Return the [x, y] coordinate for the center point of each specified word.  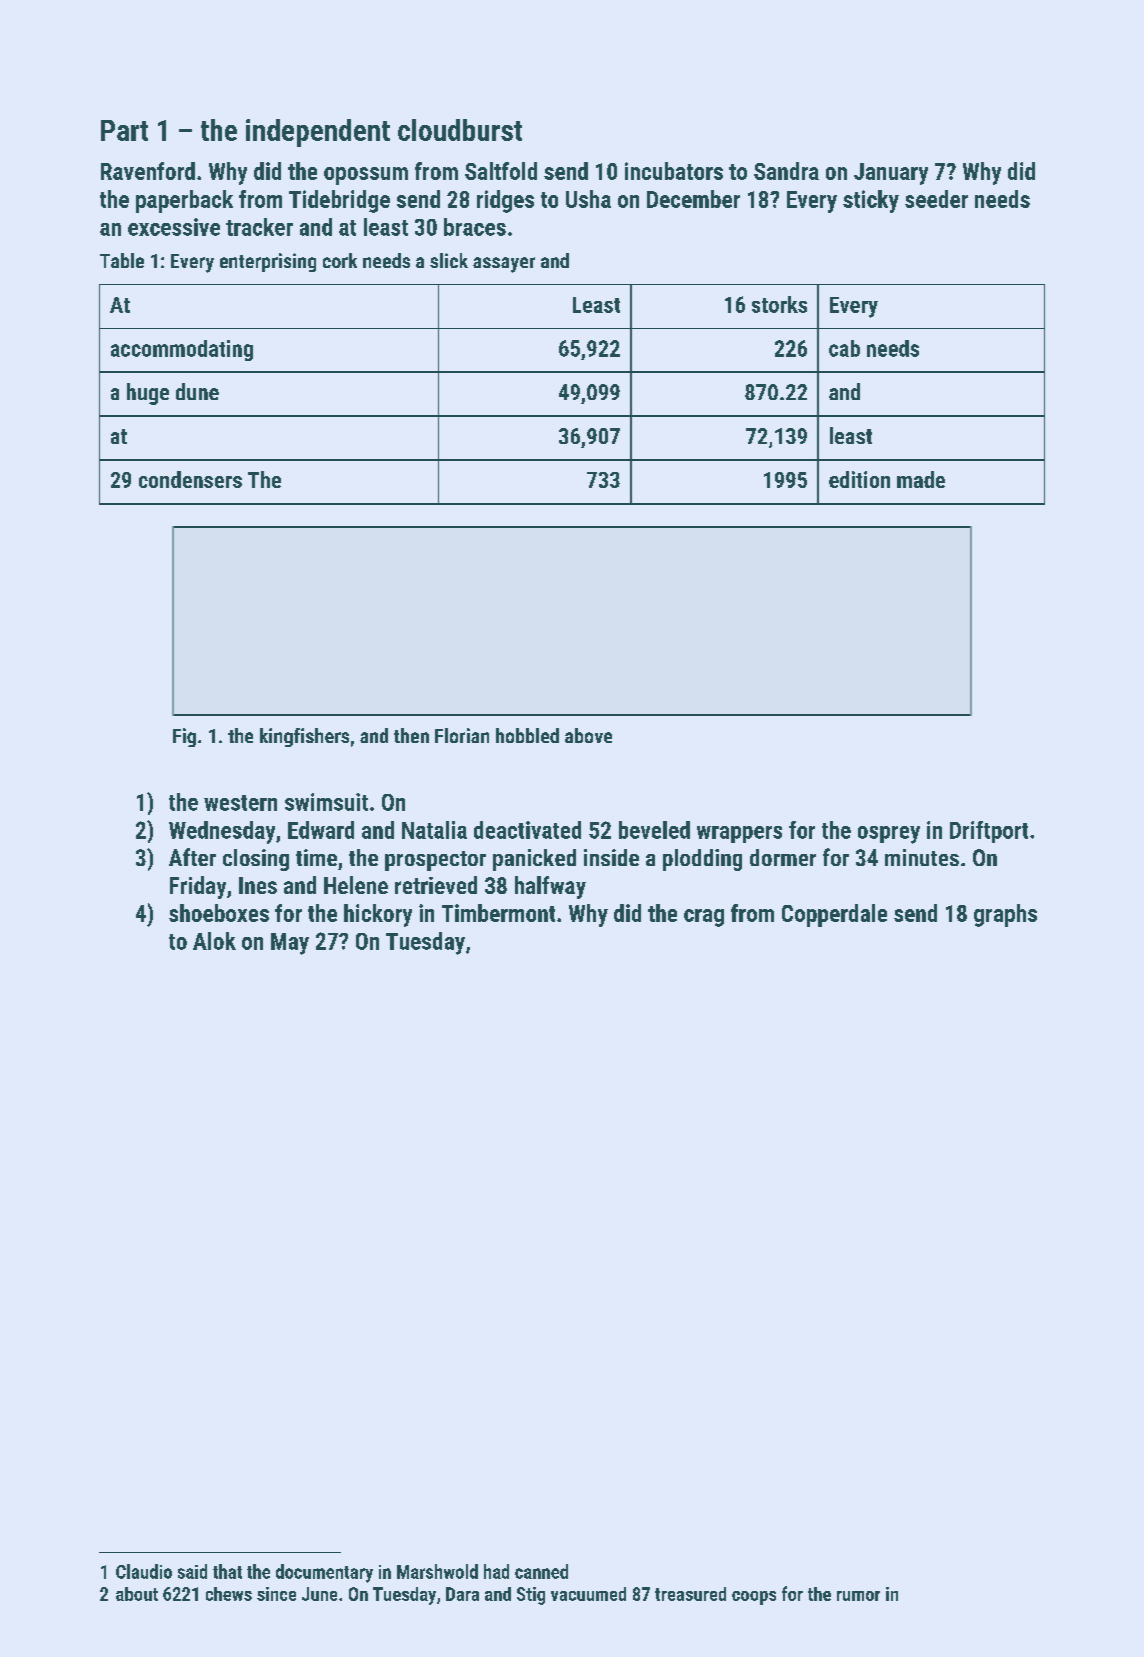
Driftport [989, 832]
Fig [184, 737]
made [921, 479]
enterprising [268, 262]
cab [844, 348]
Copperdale [834, 915]
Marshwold [437, 1571]
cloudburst [460, 130]
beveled [654, 830]
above [588, 735]
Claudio [144, 1571]
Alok [214, 941]
